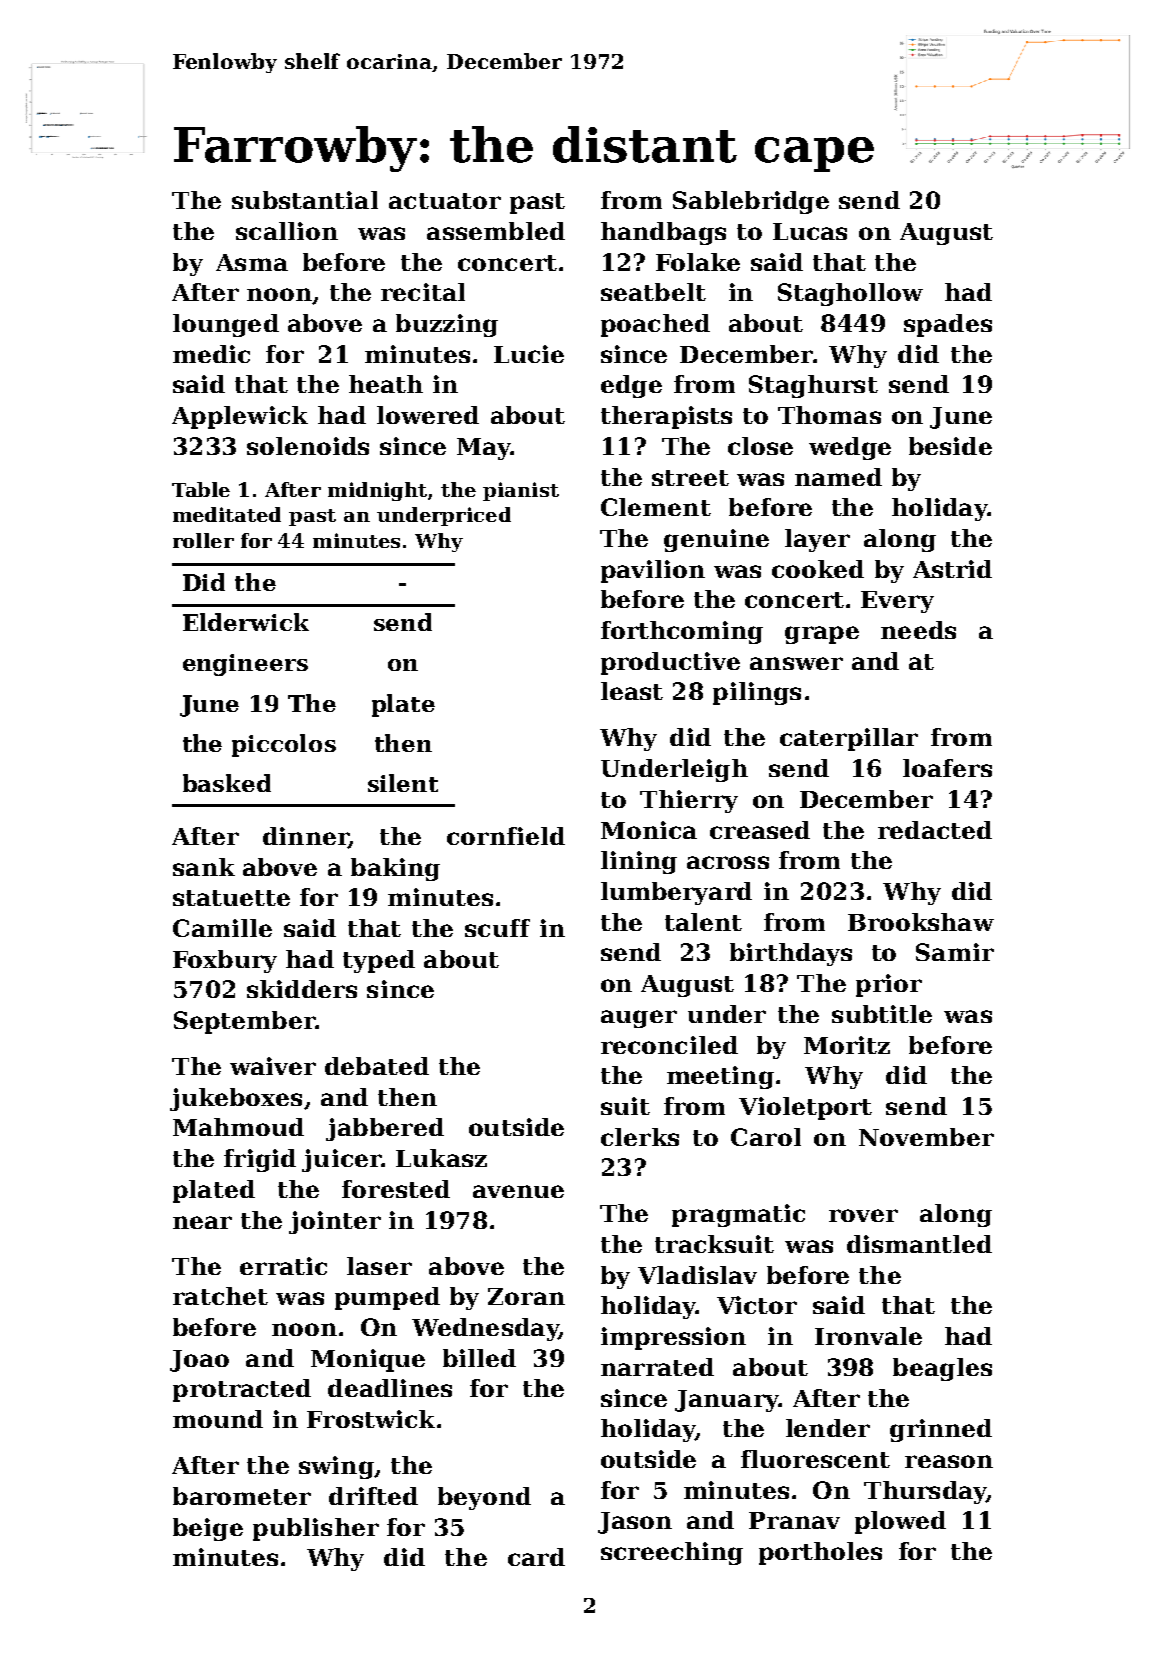 This page has width=1165, height=1654. What do you see at coordinates (952, 569) in the page?
I see `Astrid` at bounding box center [952, 569].
